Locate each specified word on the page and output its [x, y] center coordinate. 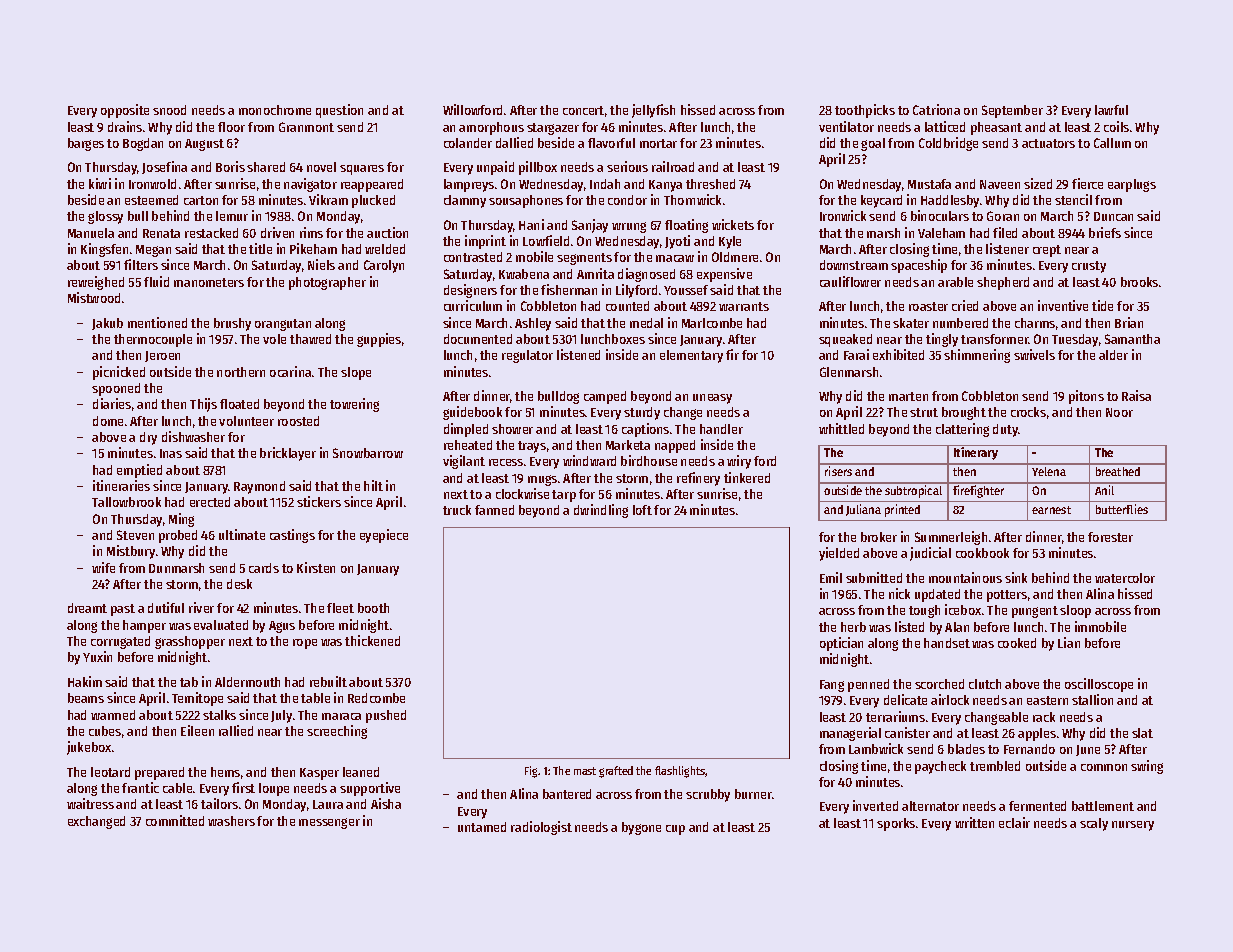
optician [841, 644]
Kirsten [316, 567]
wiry [739, 462]
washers [231, 821]
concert [583, 110]
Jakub [107, 324]
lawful [1111, 110]
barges [86, 144]
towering [354, 405]
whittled [841, 428]
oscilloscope [1099, 685]
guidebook [472, 413]
